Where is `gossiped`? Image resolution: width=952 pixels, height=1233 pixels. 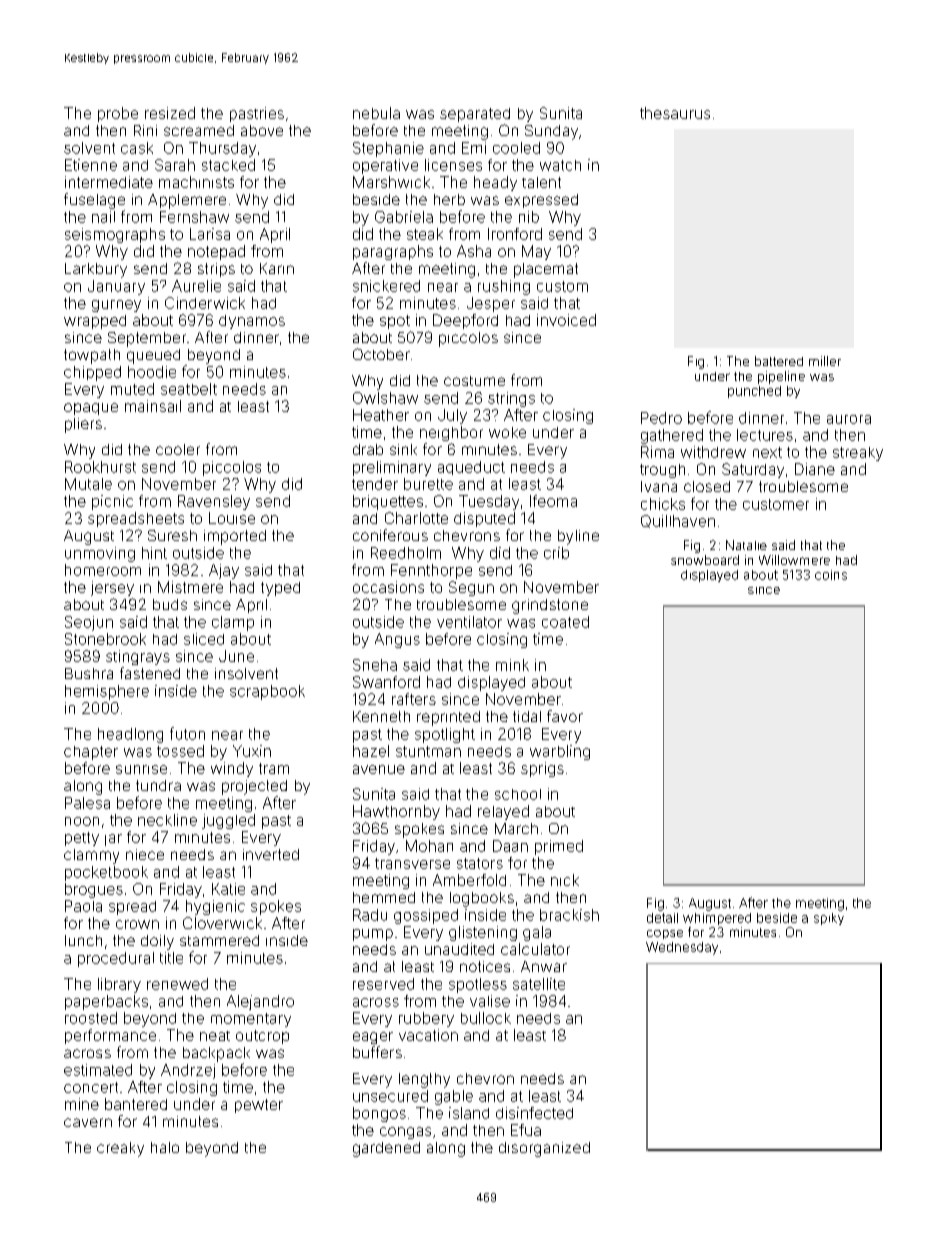
gossiped is located at coordinates (426, 916).
